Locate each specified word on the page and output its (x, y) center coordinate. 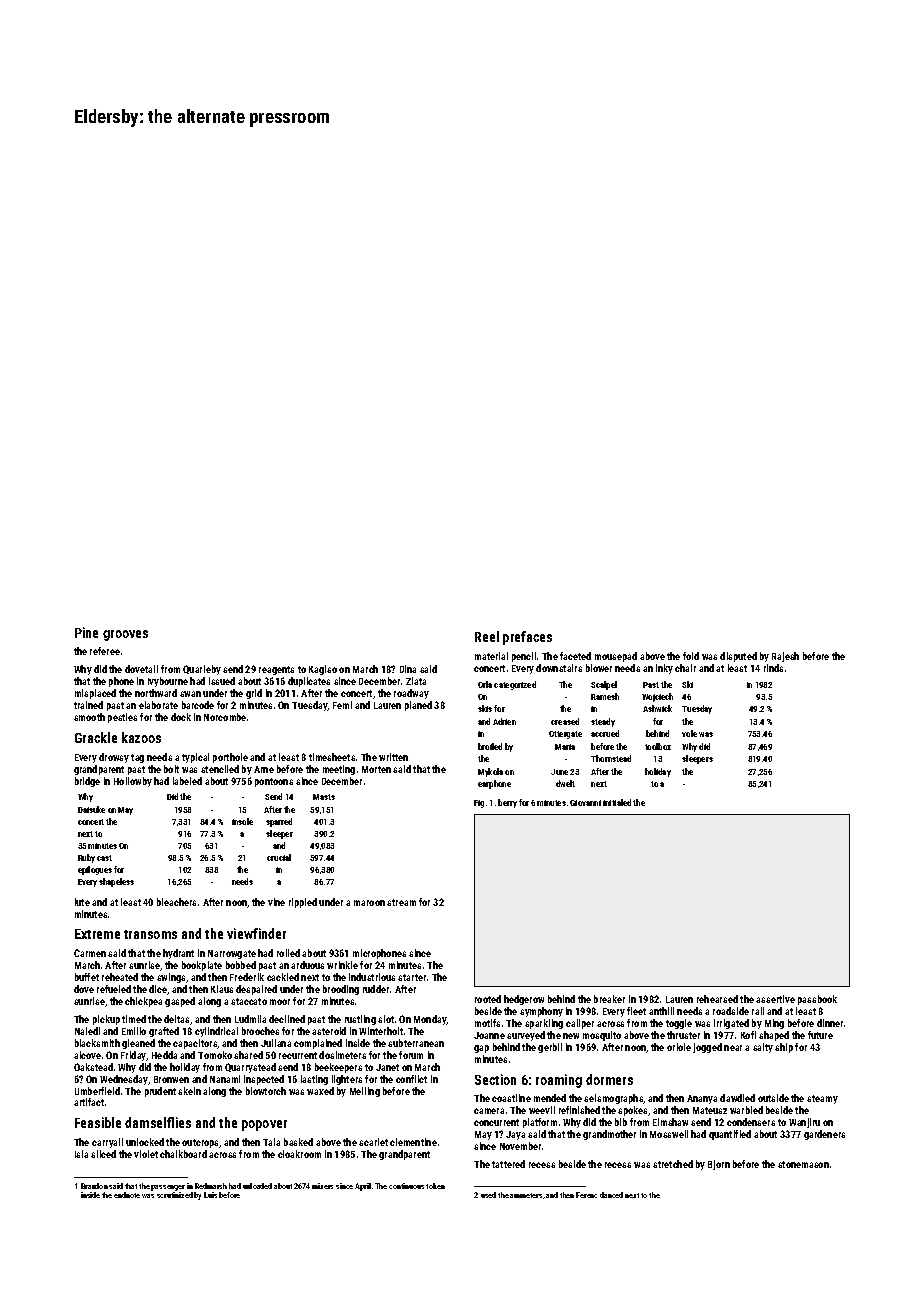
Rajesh (785, 657)
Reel (487, 636)
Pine (86, 632)
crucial (279, 857)
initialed (617, 802)
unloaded (257, 1186)
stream (401, 902)
